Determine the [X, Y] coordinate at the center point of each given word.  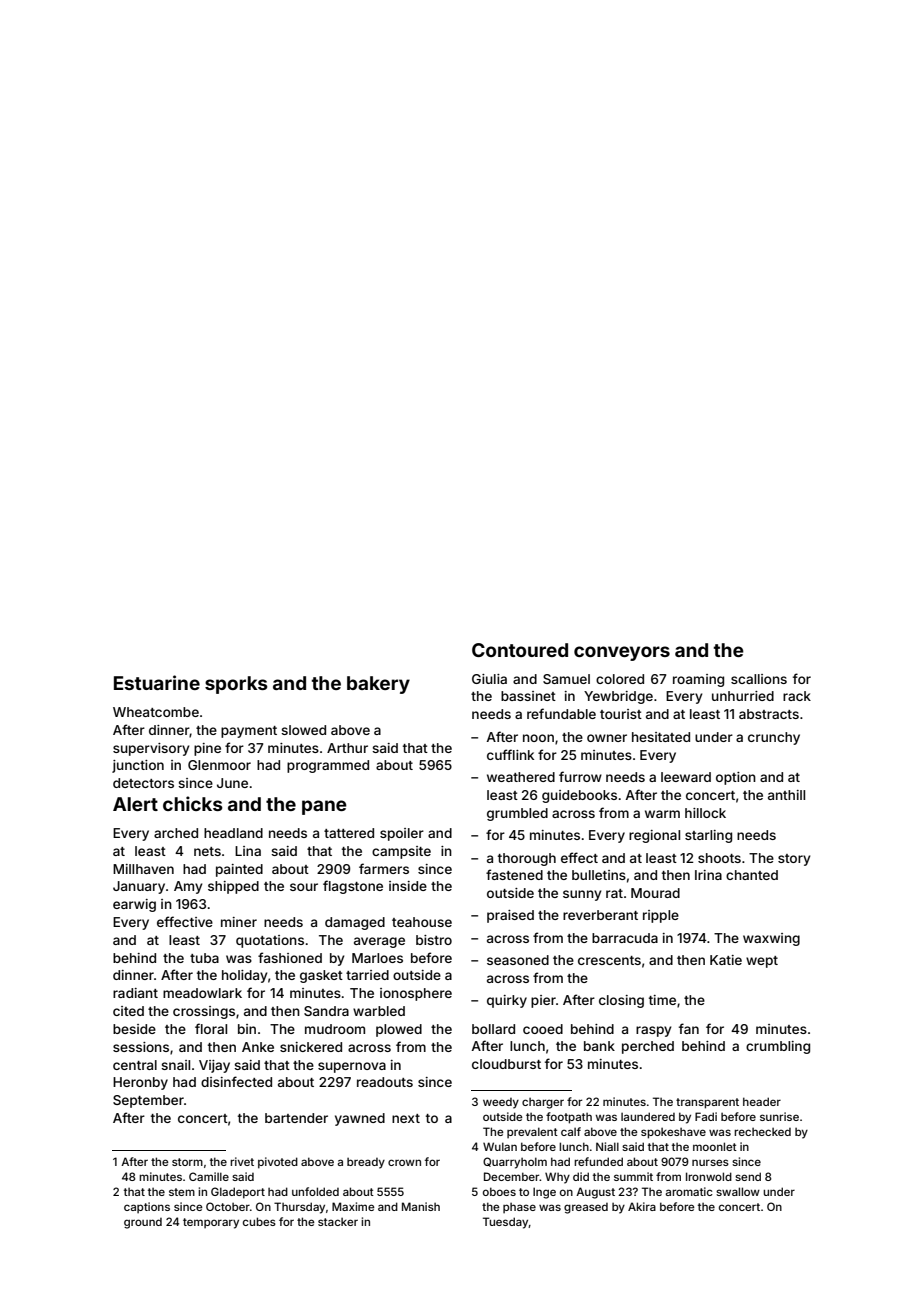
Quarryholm [515, 1163]
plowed [399, 1030]
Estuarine [157, 682]
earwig [134, 905]
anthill [786, 795]
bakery [378, 685]
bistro [434, 940]
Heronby [140, 1083]
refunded [598, 1161]
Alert [135, 804]
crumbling [778, 1047]
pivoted [278, 1163]
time [662, 1000]
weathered [521, 777]
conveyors [622, 653]
